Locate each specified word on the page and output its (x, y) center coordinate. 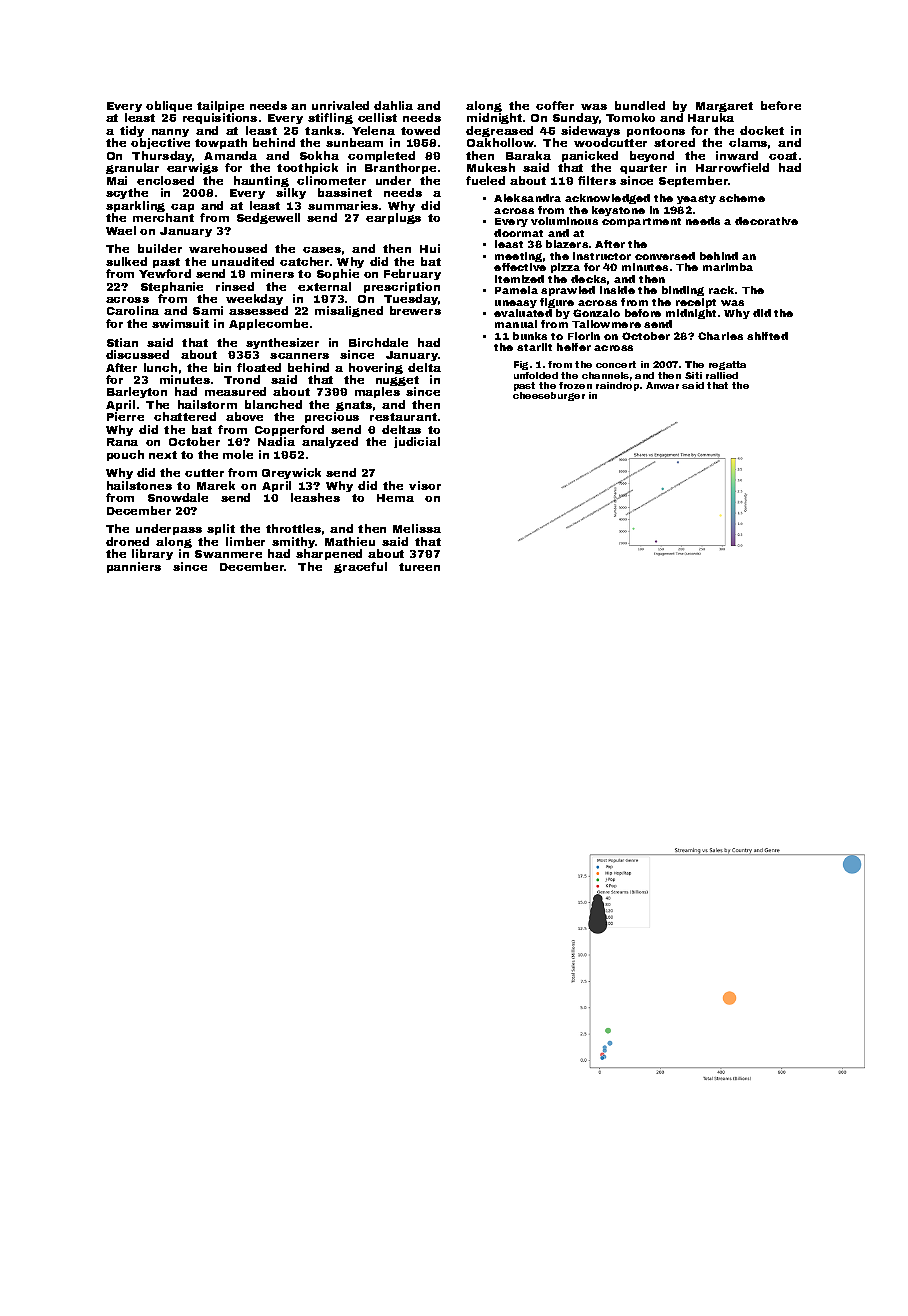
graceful (360, 567)
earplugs (393, 218)
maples (377, 393)
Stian (122, 342)
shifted (767, 336)
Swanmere (228, 554)
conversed (665, 256)
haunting (261, 181)
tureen (419, 567)
